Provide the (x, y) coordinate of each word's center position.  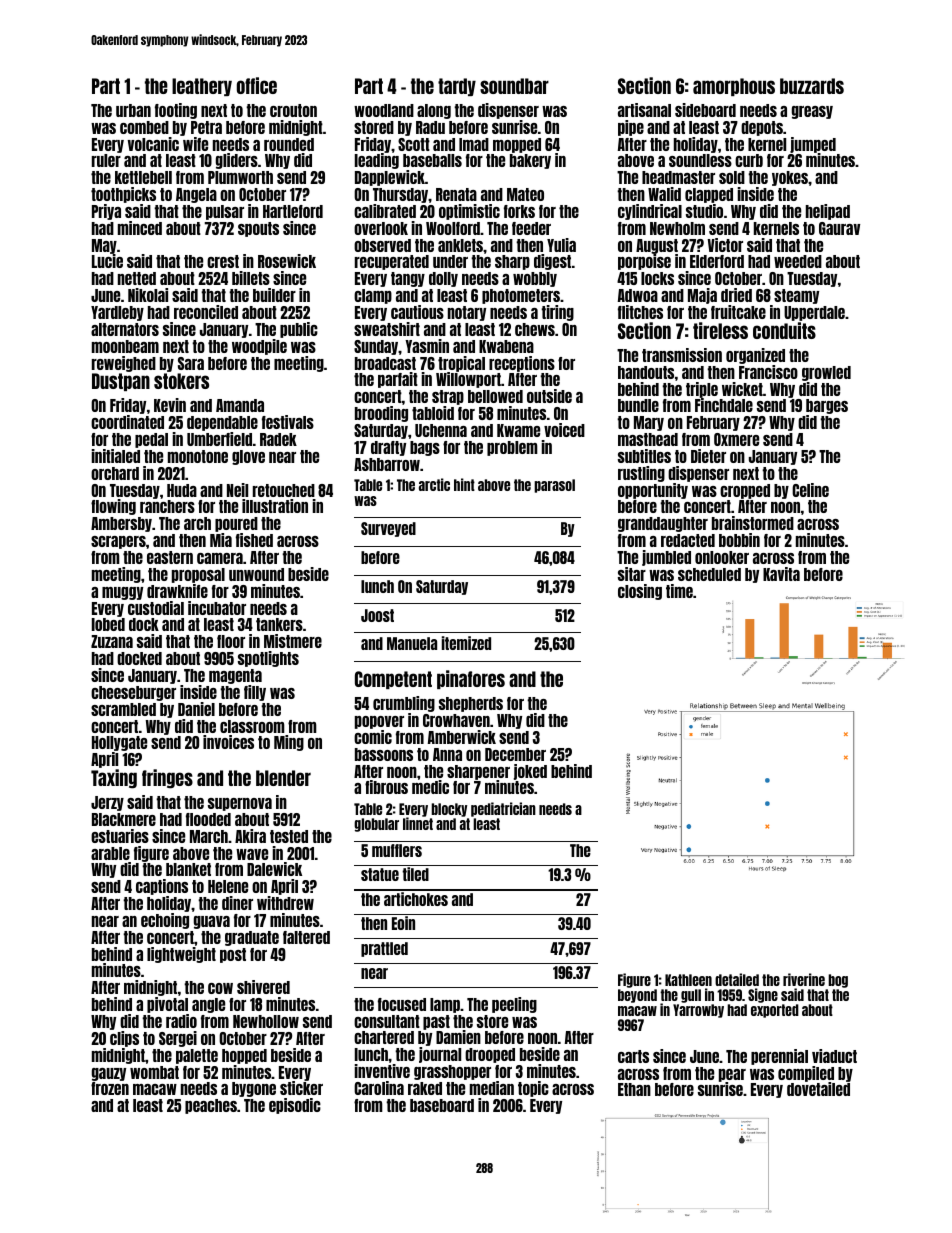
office (257, 85)
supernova (240, 804)
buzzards (812, 86)
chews (535, 329)
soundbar (514, 86)
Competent (393, 680)
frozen (110, 1088)
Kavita (781, 574)
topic (533, 1089)
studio (704, 211)
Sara (191, 363)
